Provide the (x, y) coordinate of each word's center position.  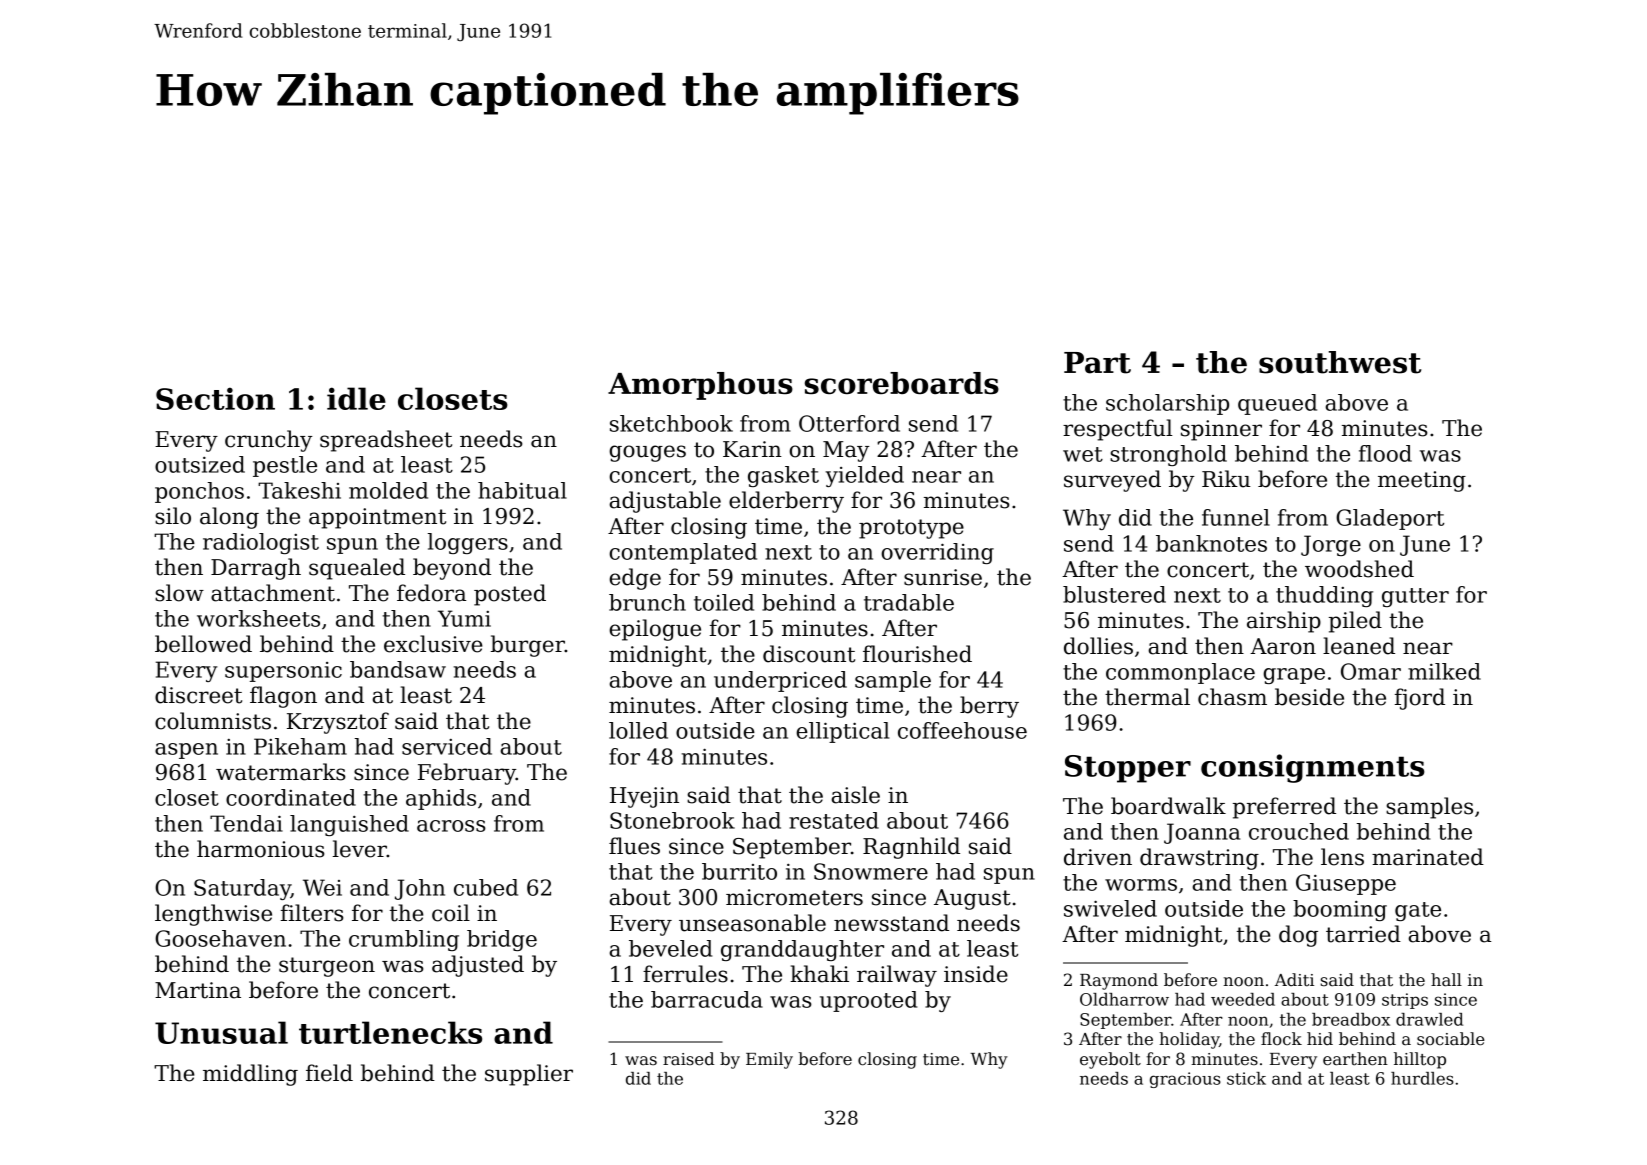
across (451, 826)
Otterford (849, 423)
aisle (855, 795)
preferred (1284, 808)
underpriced (780, 681)
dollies (1098, 646)
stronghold (1168, 455)
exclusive (433, 644)
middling (250, 1075)
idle (356, 398)
